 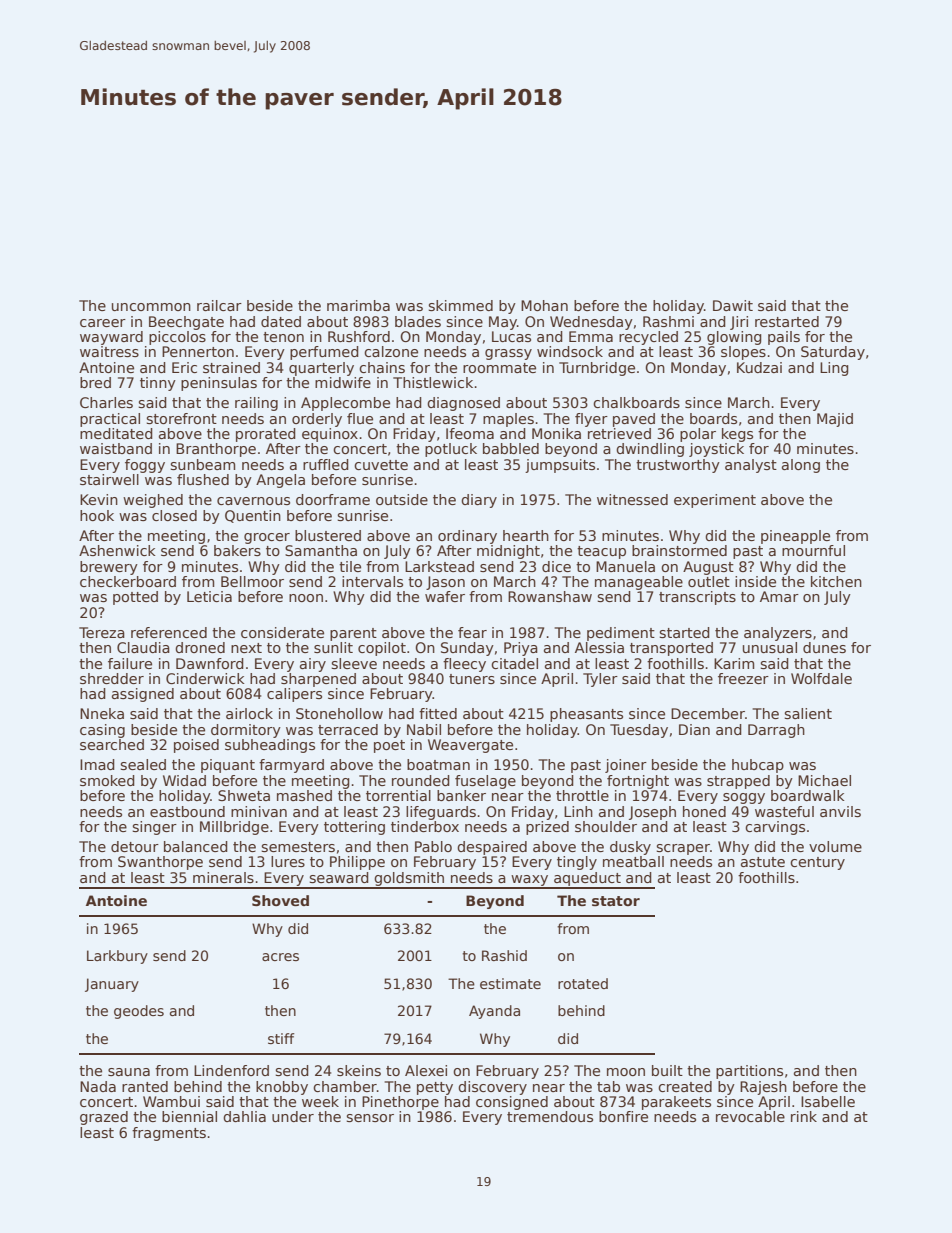 I want to click on partitions, so click(x=749, y=1072).
